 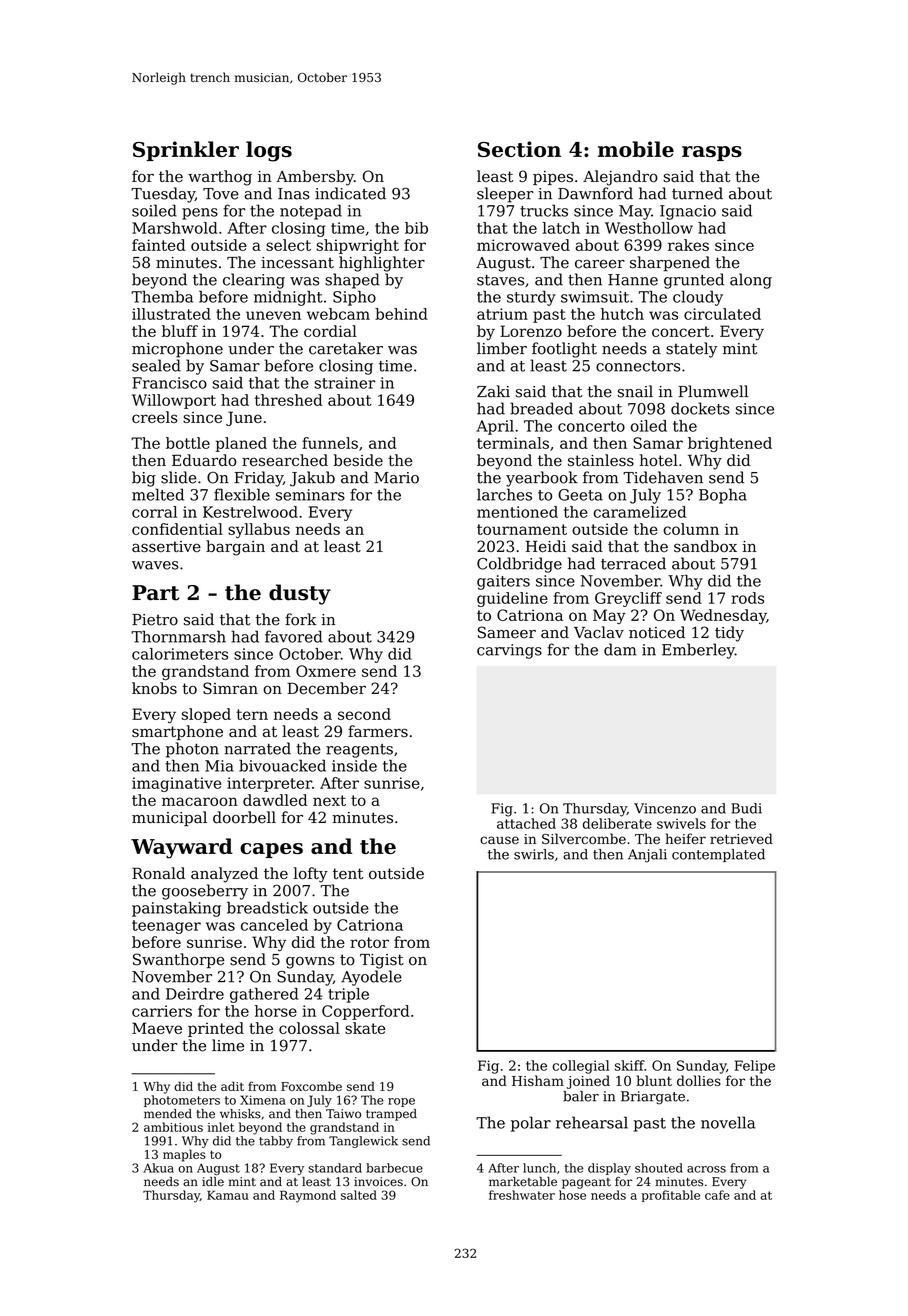 I want to click on rope, so click(x=401, y=1102).
